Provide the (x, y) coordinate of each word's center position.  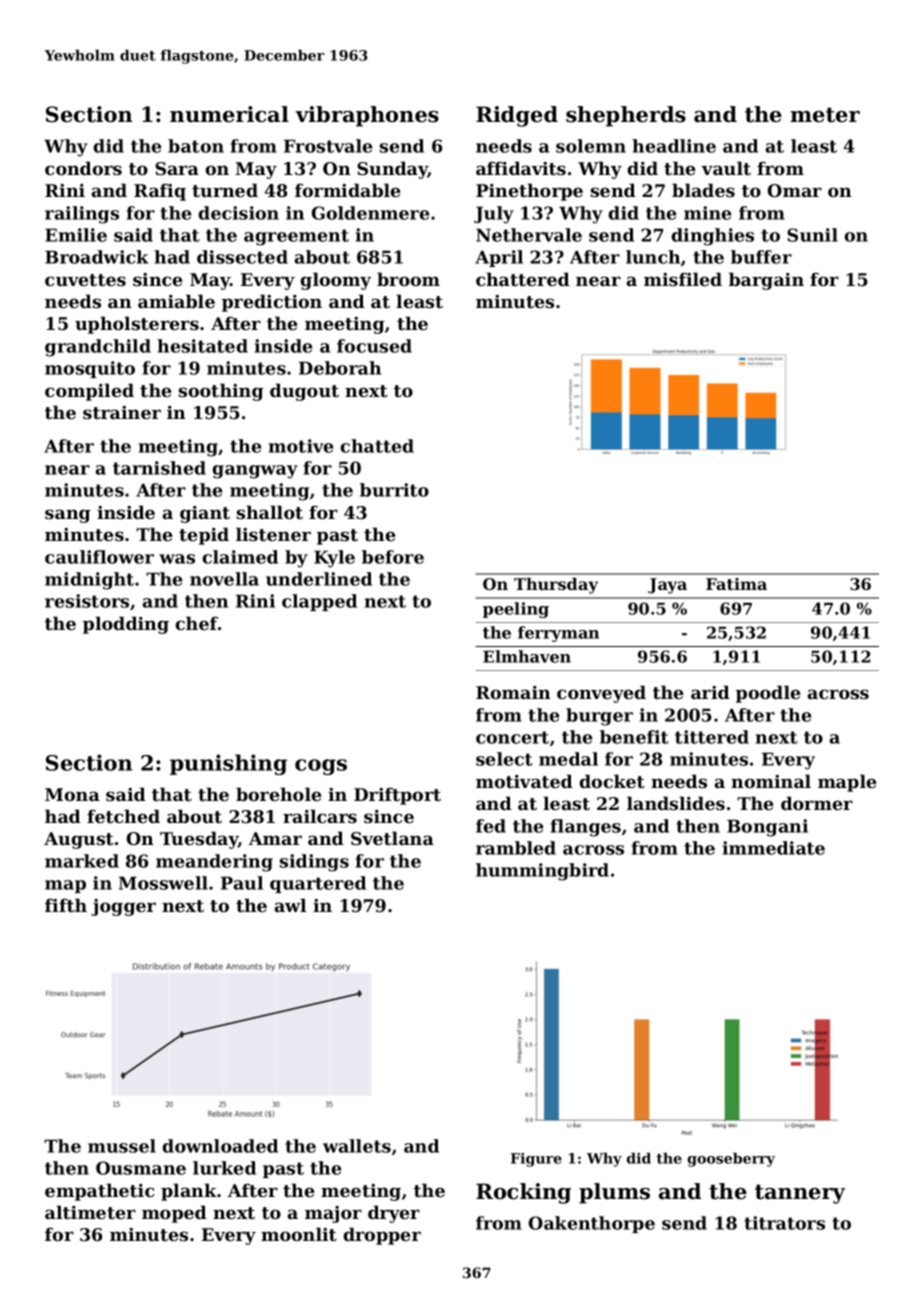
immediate (774, 848)
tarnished (159, 468)
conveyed (601, 694)
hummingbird (542, 872)
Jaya (667, 586)
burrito (394, 490)
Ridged (517, 116)
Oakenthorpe (592, 1224)
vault (726, 168)
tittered (712, 737)
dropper (382, 1236)
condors (83, 168)
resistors (87, 601)
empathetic (99, 1192)
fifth (66, 905)
